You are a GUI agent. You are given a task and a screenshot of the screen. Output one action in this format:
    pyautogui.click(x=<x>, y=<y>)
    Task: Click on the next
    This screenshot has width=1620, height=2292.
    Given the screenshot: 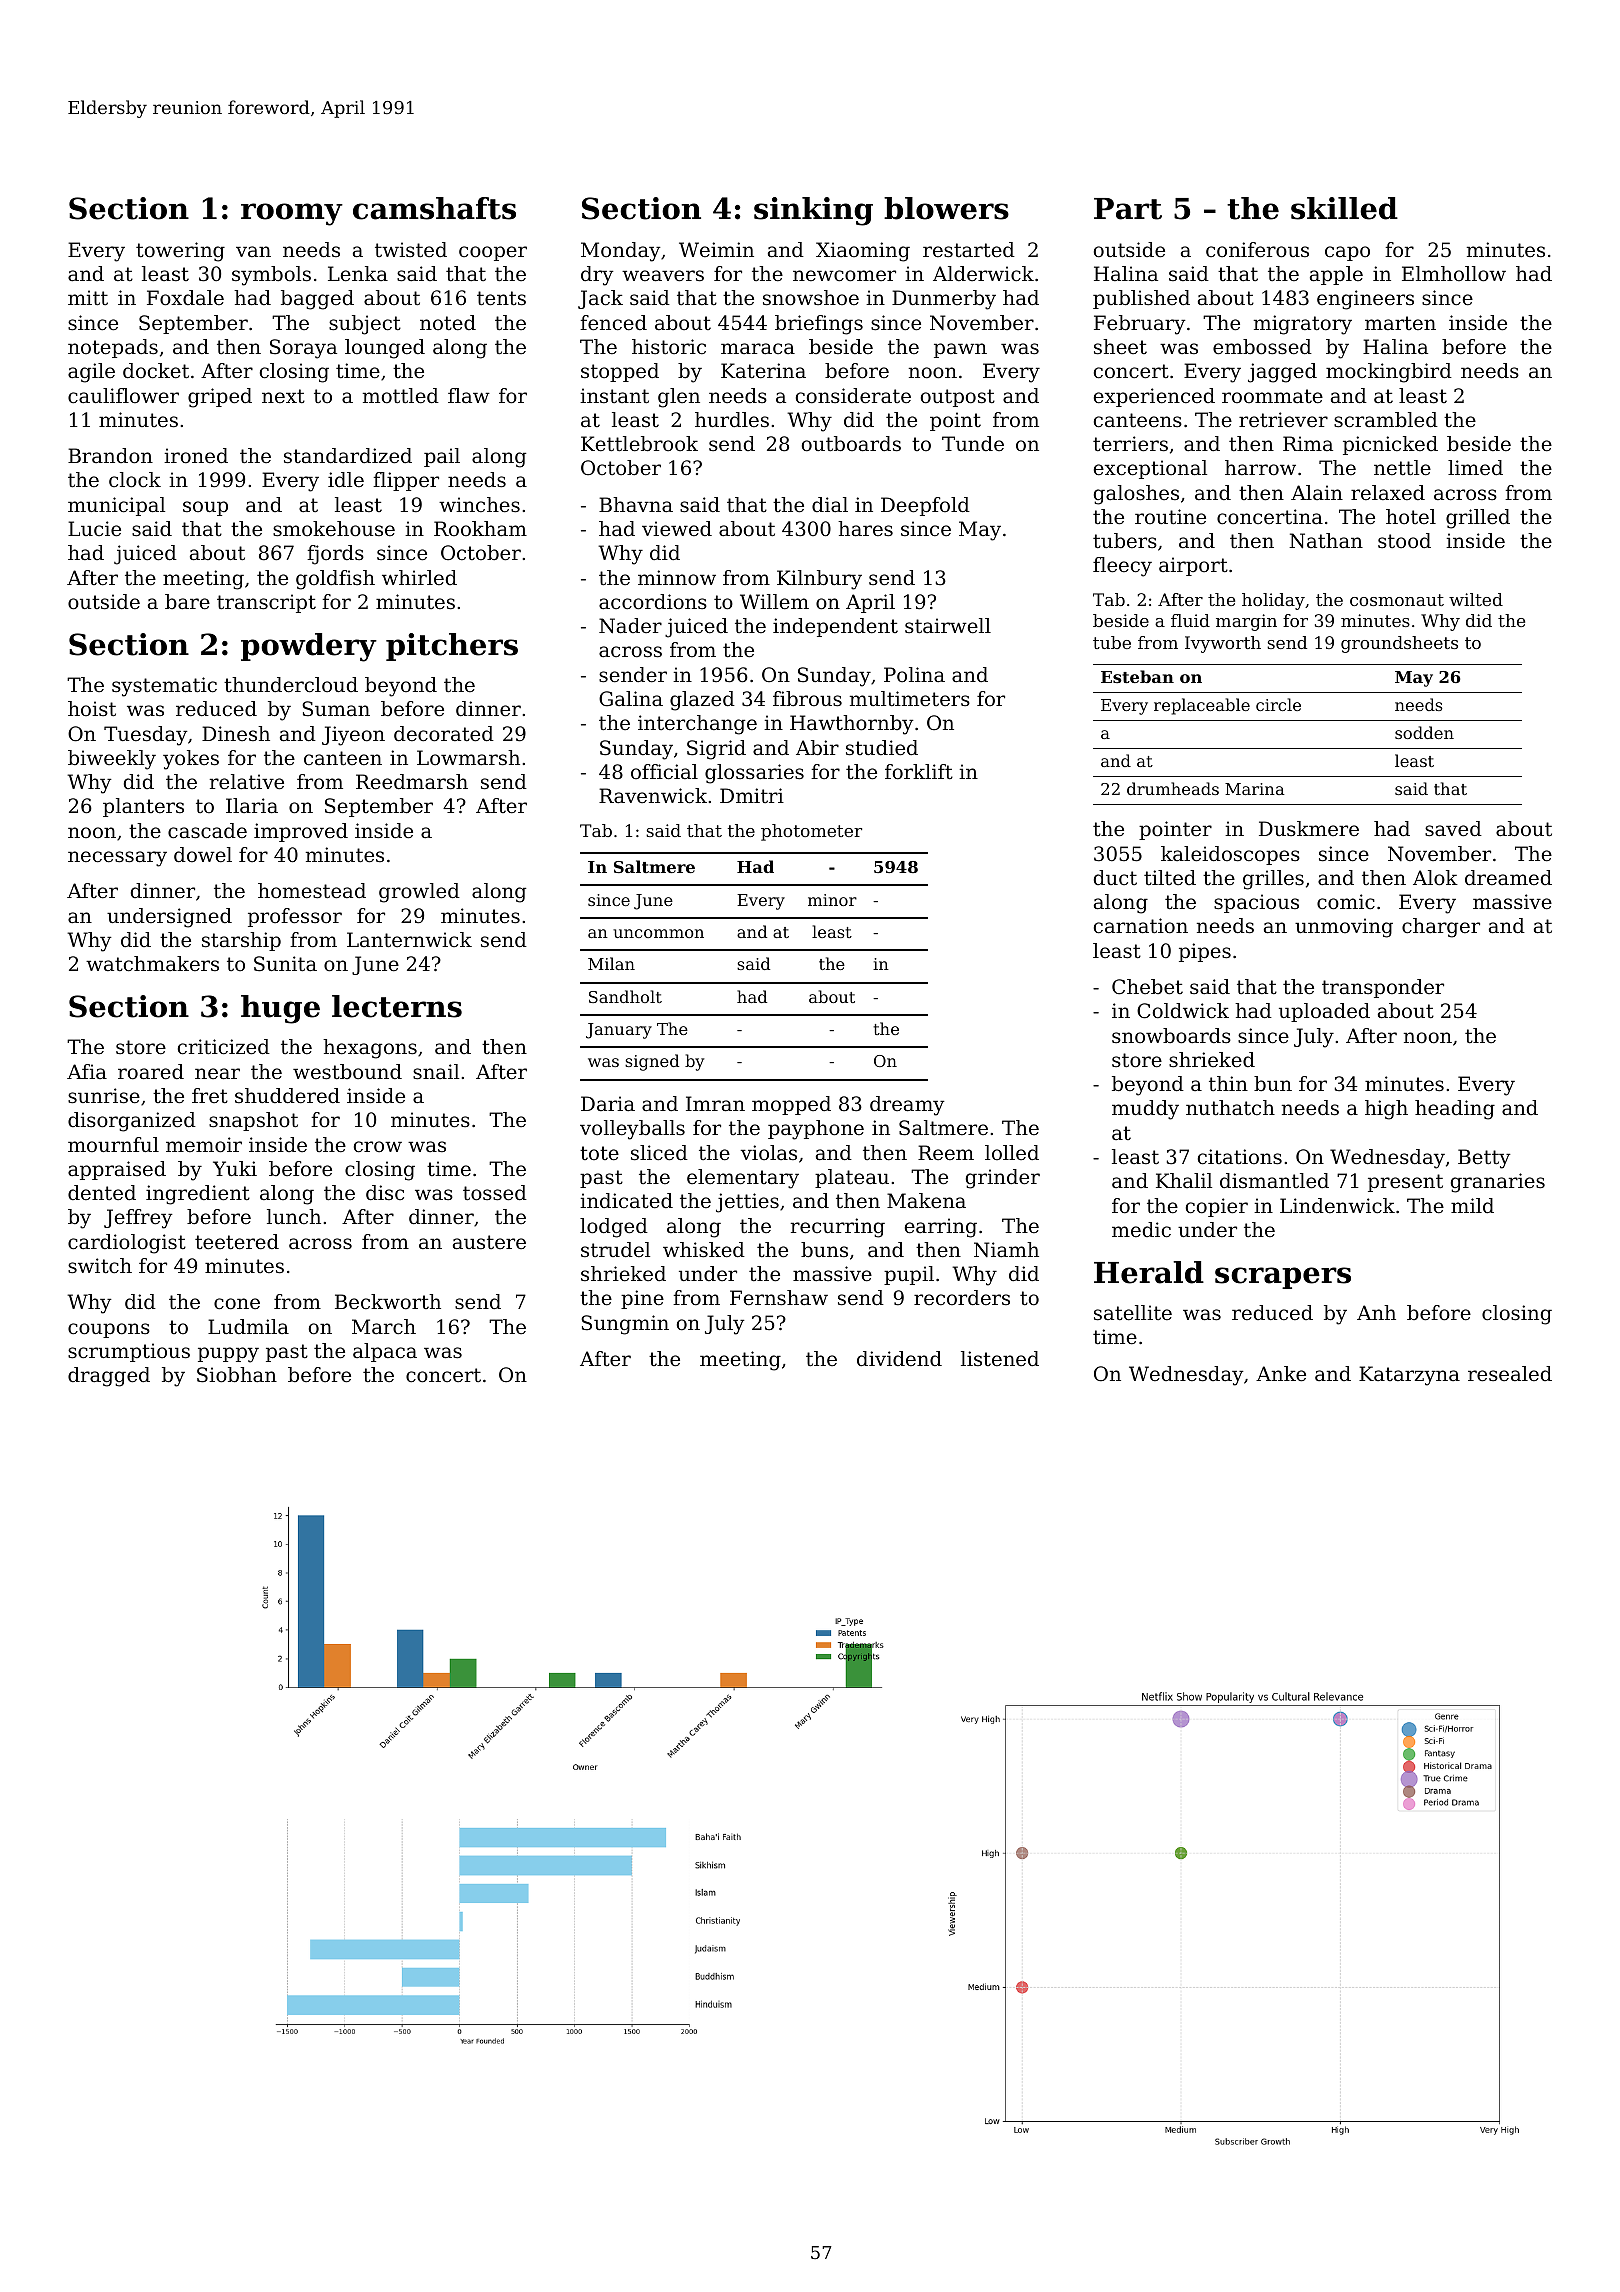 What is the action you would take?
    pyautogui.click(x=283, y=396)
